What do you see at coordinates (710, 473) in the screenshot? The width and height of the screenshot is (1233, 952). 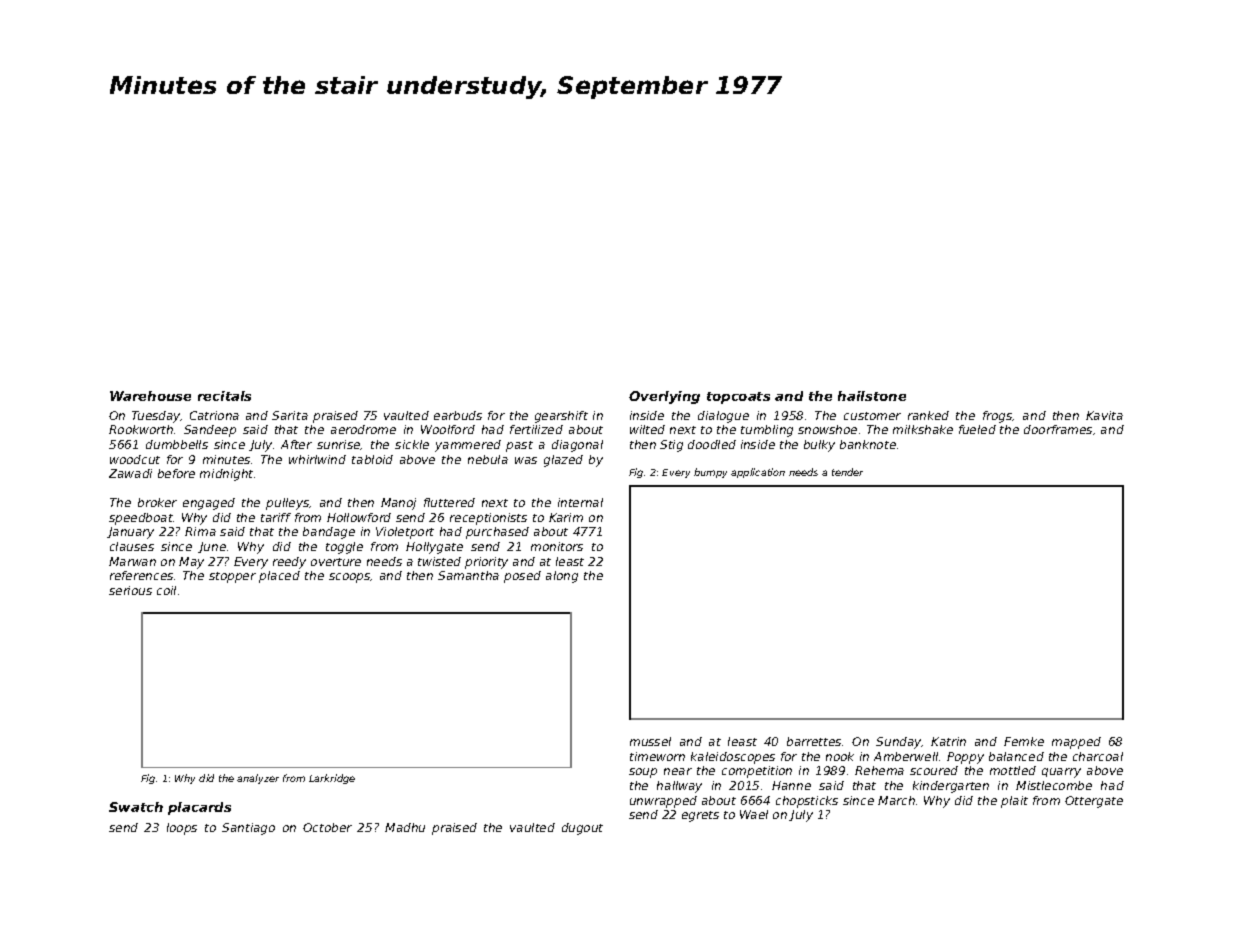 I see `bumpy` at bounding box center [710, 473].
